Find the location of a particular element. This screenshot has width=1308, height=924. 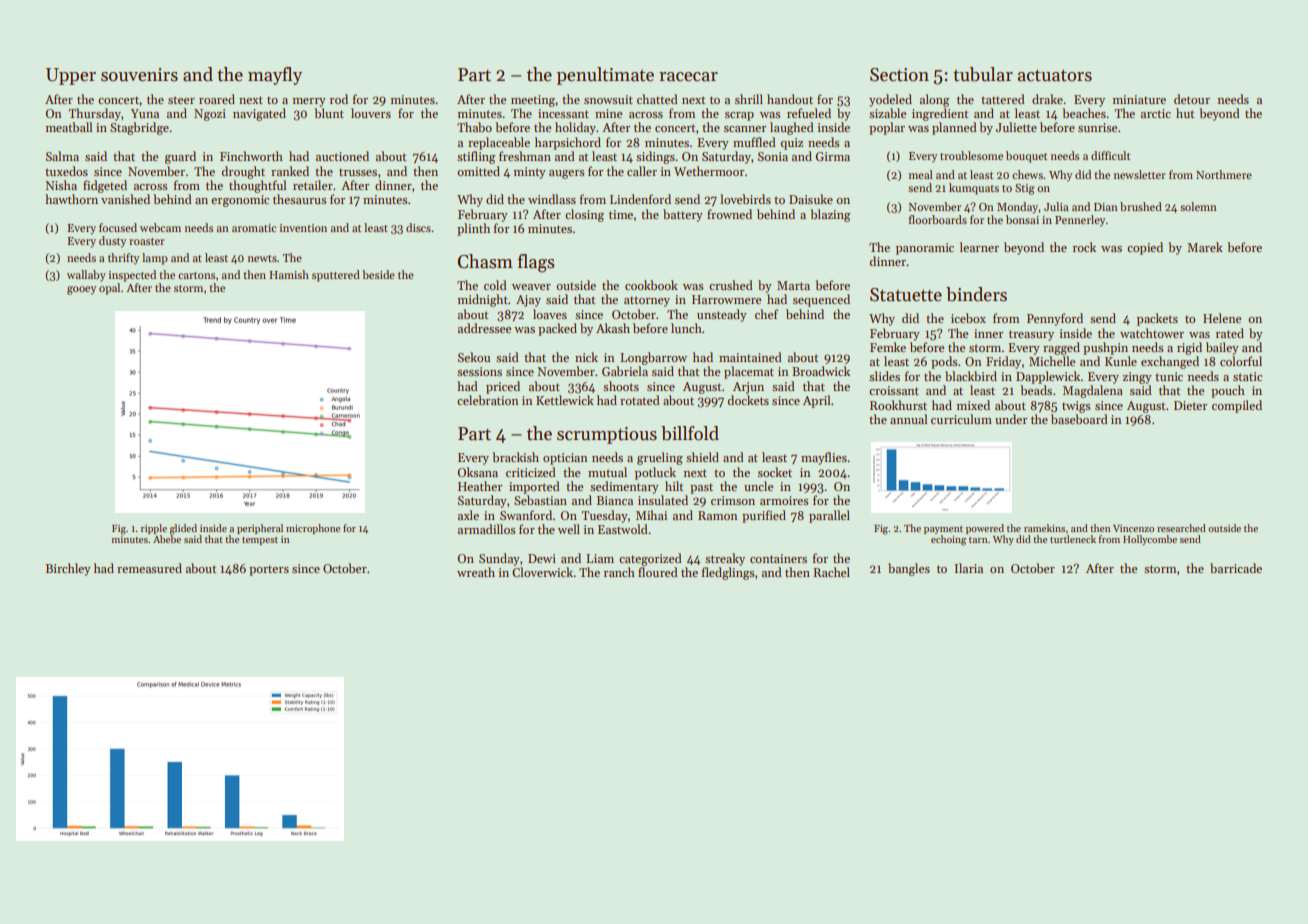

powered is located at coordinates (985, 529).
